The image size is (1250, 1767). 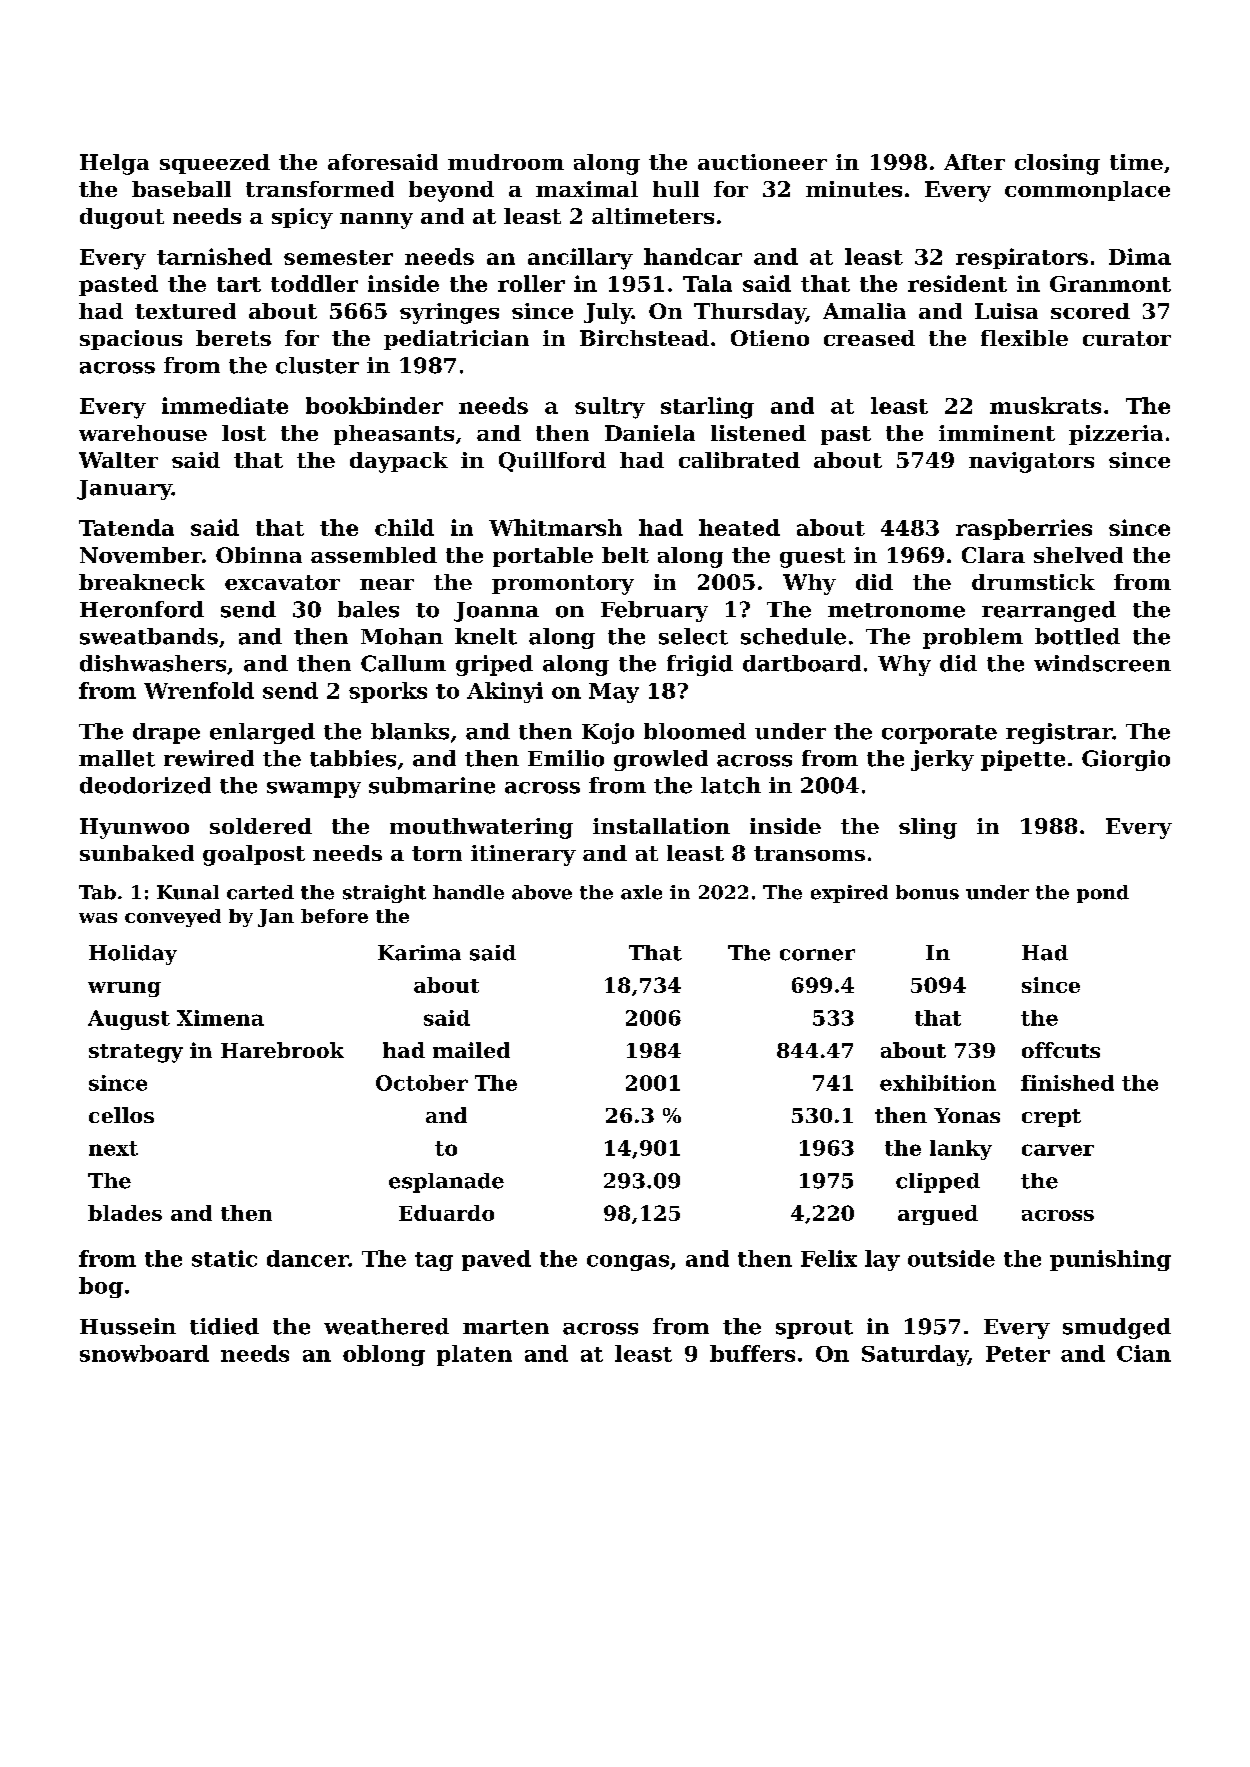 What do you see at coordinates (1018, 1354) in the screenshot?
I see `Peter` at bounding box center [1018, 1354].
